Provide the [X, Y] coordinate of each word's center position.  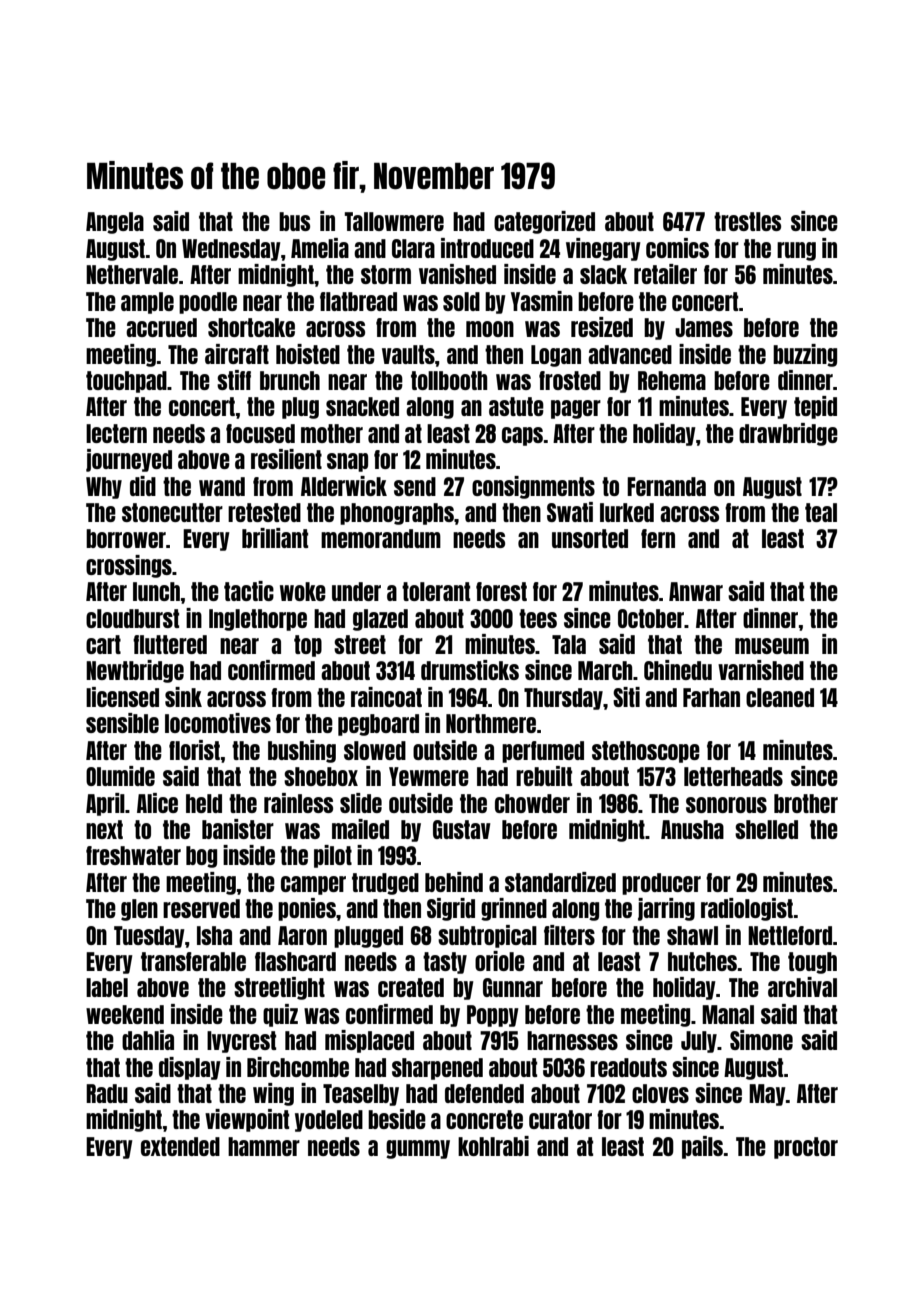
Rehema [672, 380]
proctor [806, 1148]
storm [386, 274]
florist [194, 750]
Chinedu [678, 670]
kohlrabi [493, 1146]
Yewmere [429, 776]
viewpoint [247, 1120]
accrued [161, 327]
